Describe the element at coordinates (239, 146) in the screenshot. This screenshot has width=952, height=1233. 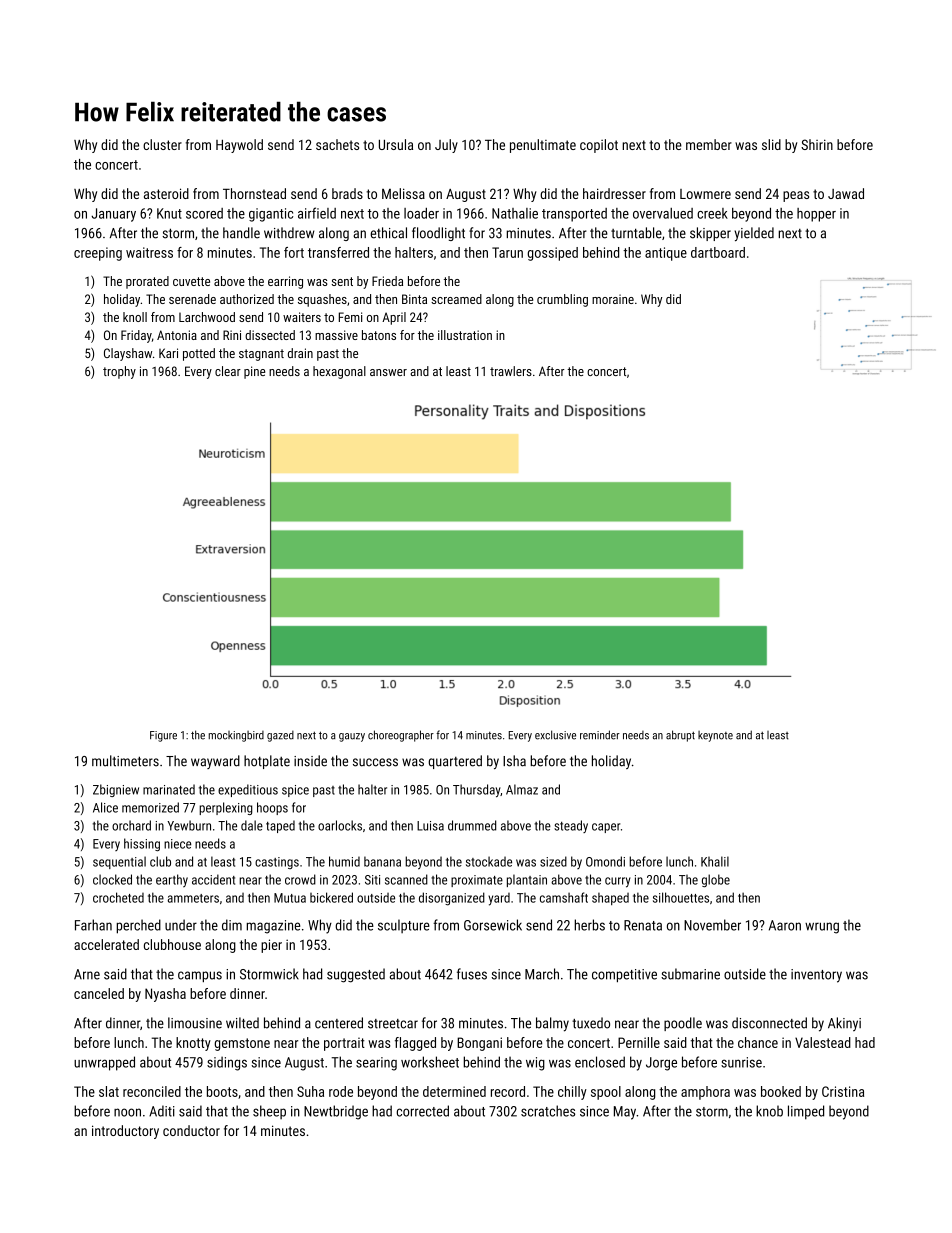
I see `Haywold` at that location.
